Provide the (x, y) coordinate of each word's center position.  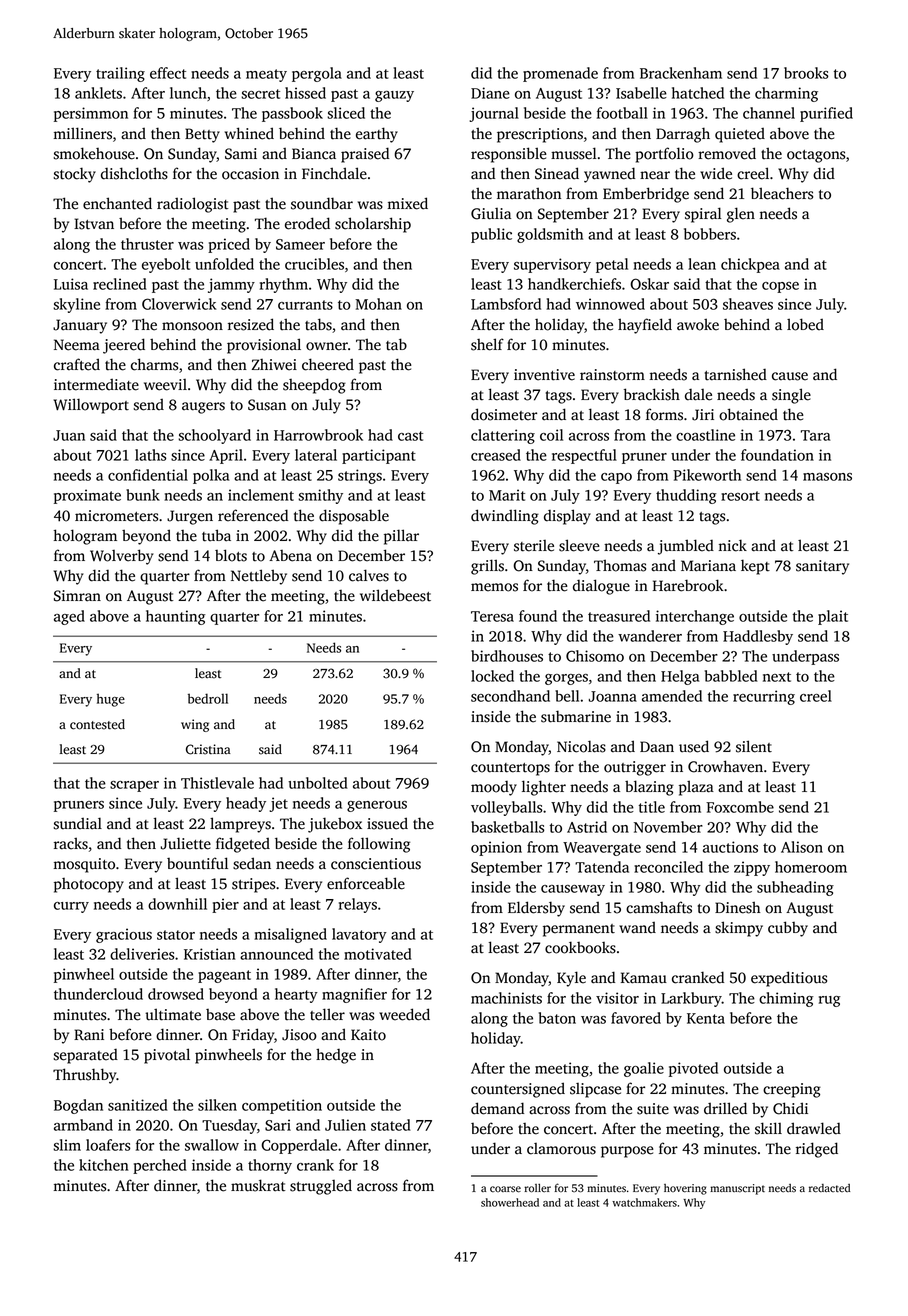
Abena (290, 556)
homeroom (811, 867)
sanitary (822, 567)
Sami (241, 154)
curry (71, 907)
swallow (212, 1145)
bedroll (208, 698)
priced (229, 245)
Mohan (378, 304)
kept (755, 567)
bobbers (710, 234)
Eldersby (536, 909)
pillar (401, 537)
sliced (346, 113)
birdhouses (507, 656)
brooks (806, 73)
